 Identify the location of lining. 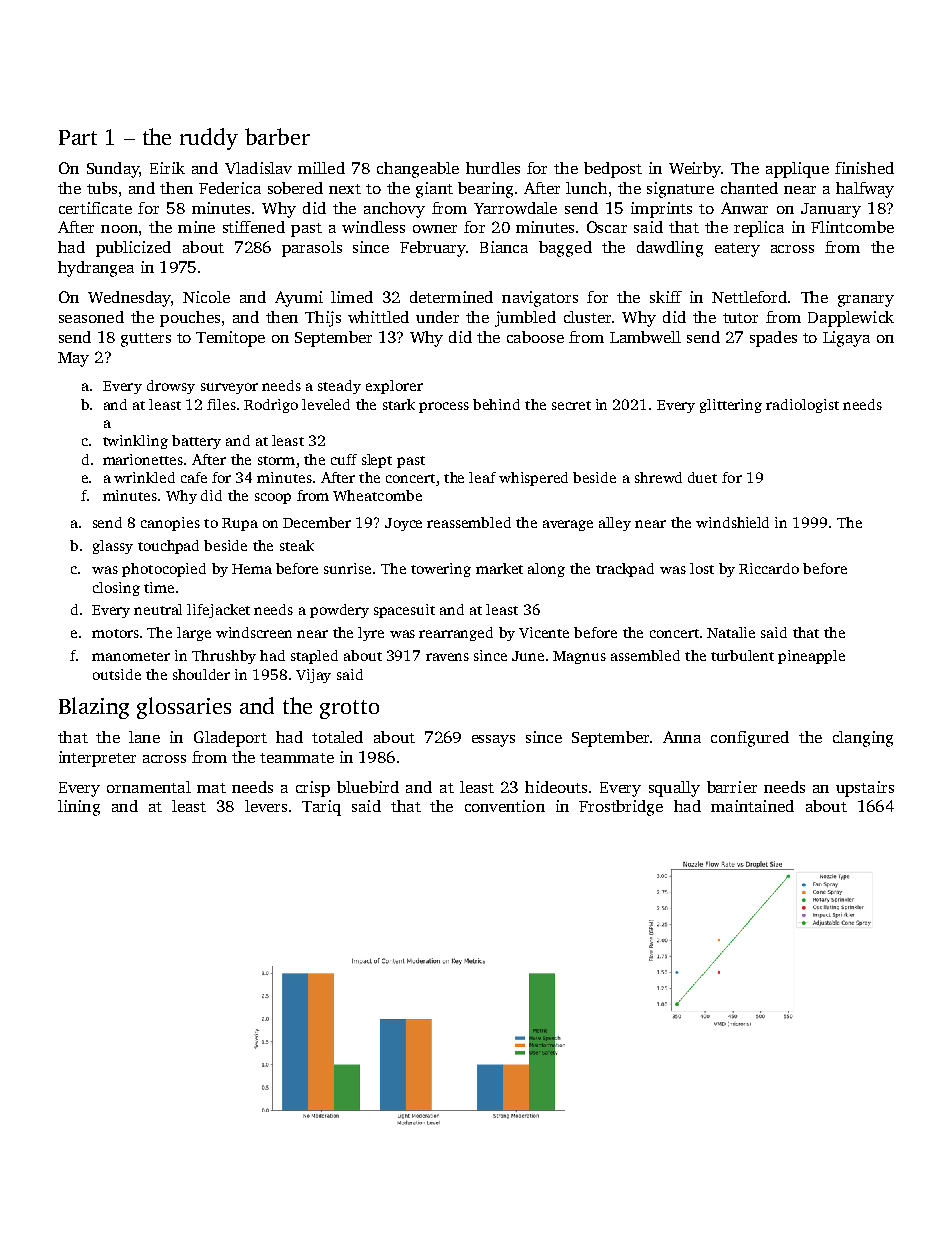
(79, 808).
